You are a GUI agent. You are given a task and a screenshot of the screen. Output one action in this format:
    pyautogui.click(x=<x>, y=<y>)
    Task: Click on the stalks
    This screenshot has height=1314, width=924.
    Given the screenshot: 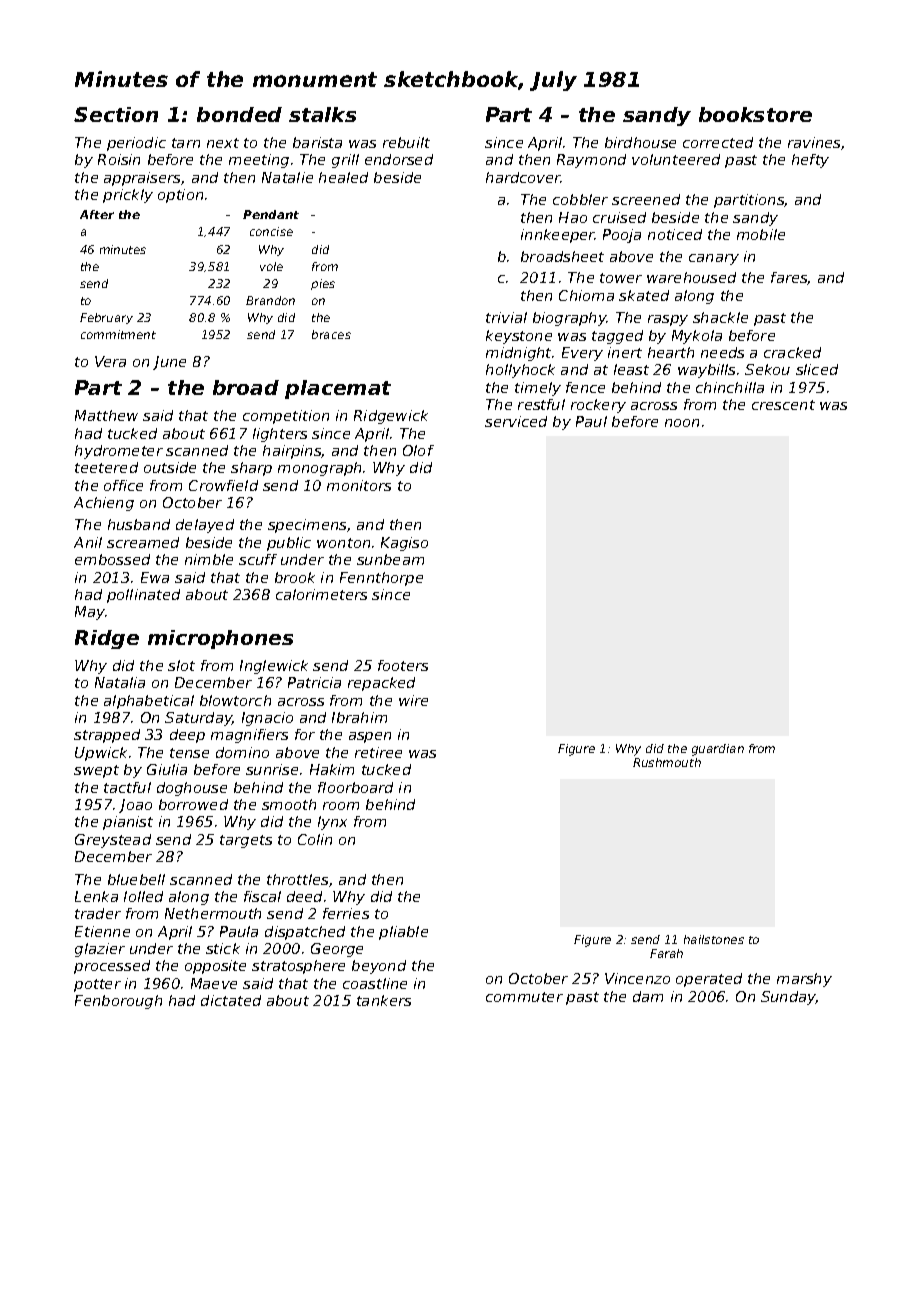 What is the action you would take?
    pyautogui.click(x=322, y=114)
